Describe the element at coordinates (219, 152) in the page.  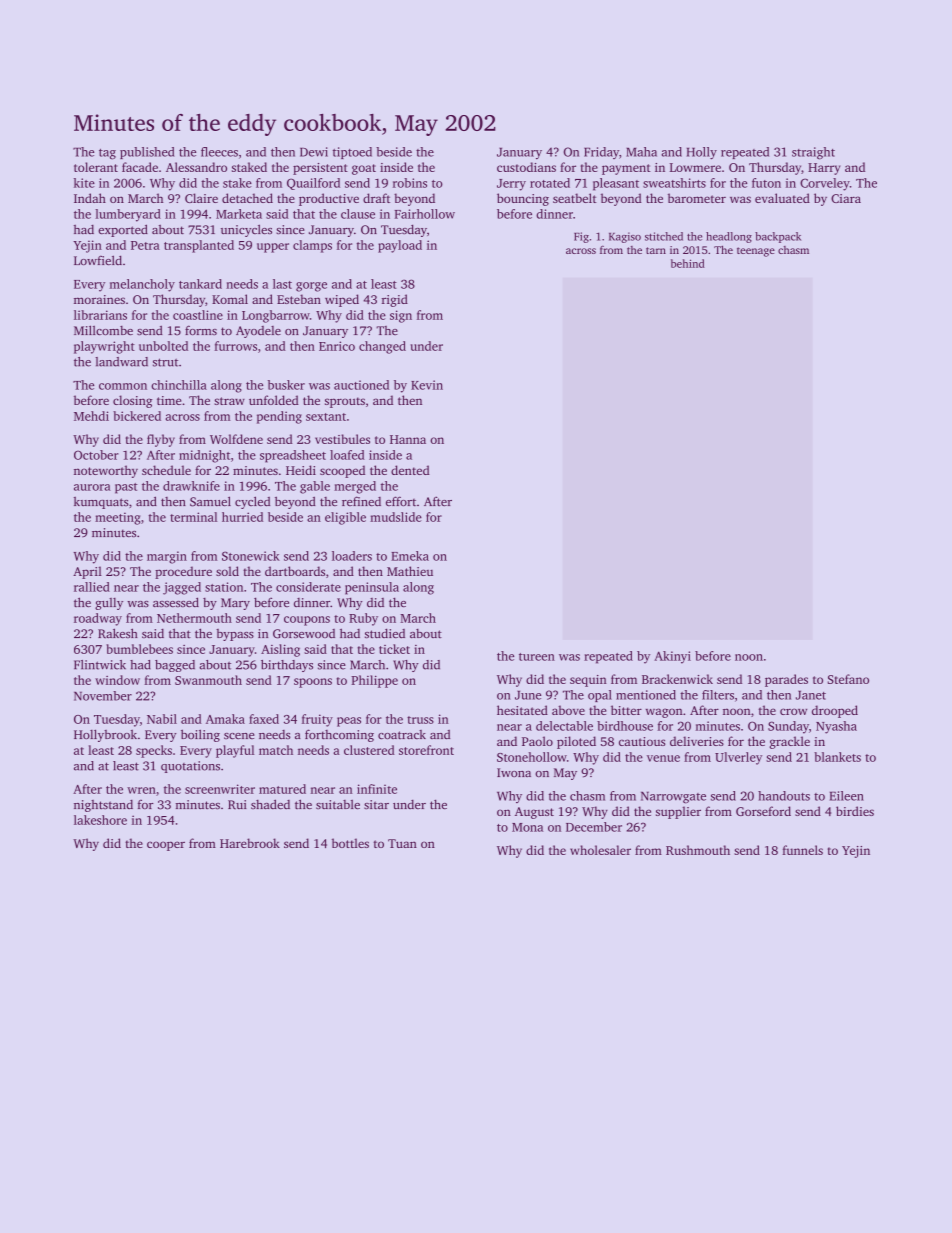
I see `fleeces` at that location.
